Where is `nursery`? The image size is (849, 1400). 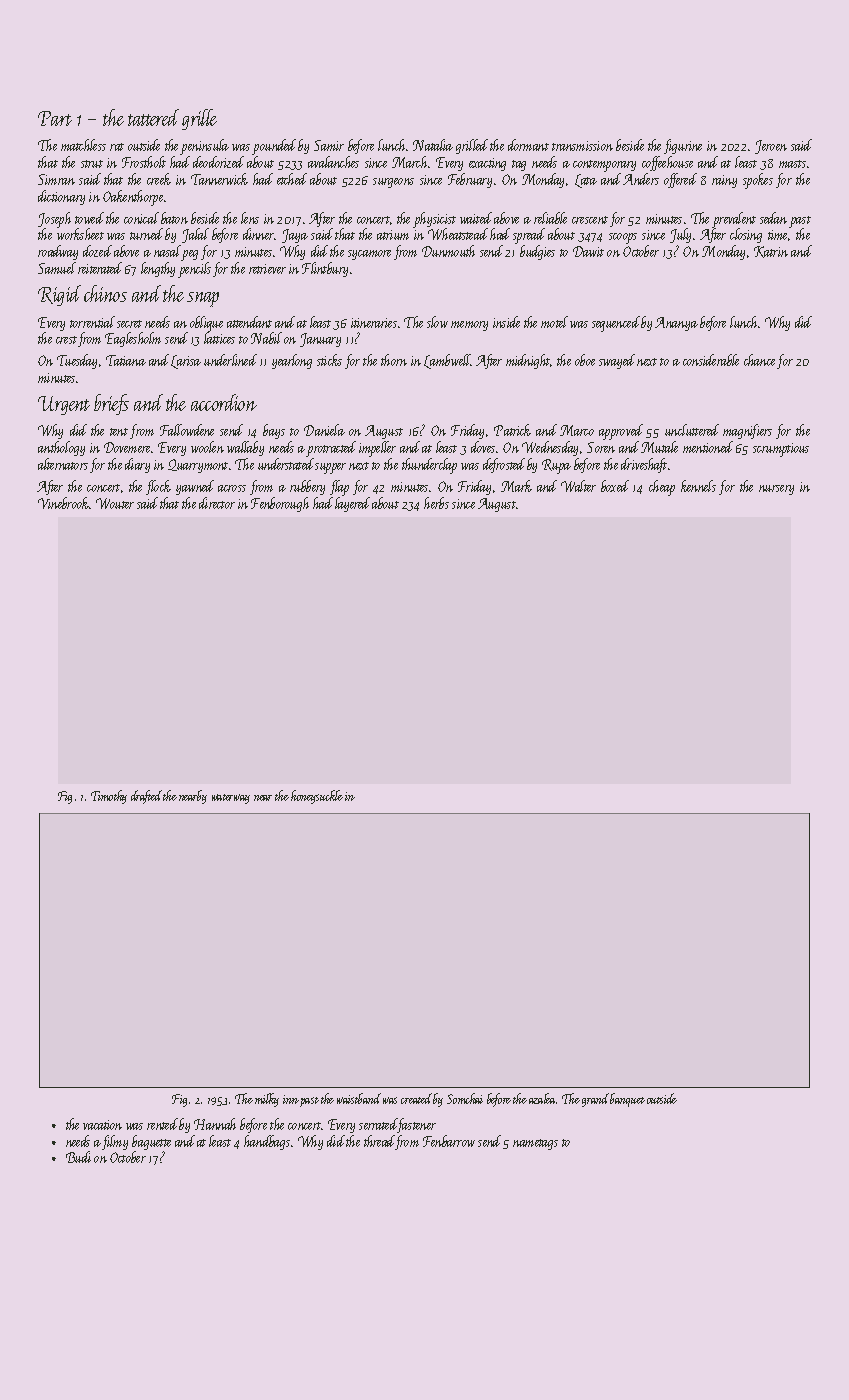
nursery is located at coordinates (776, 490).
